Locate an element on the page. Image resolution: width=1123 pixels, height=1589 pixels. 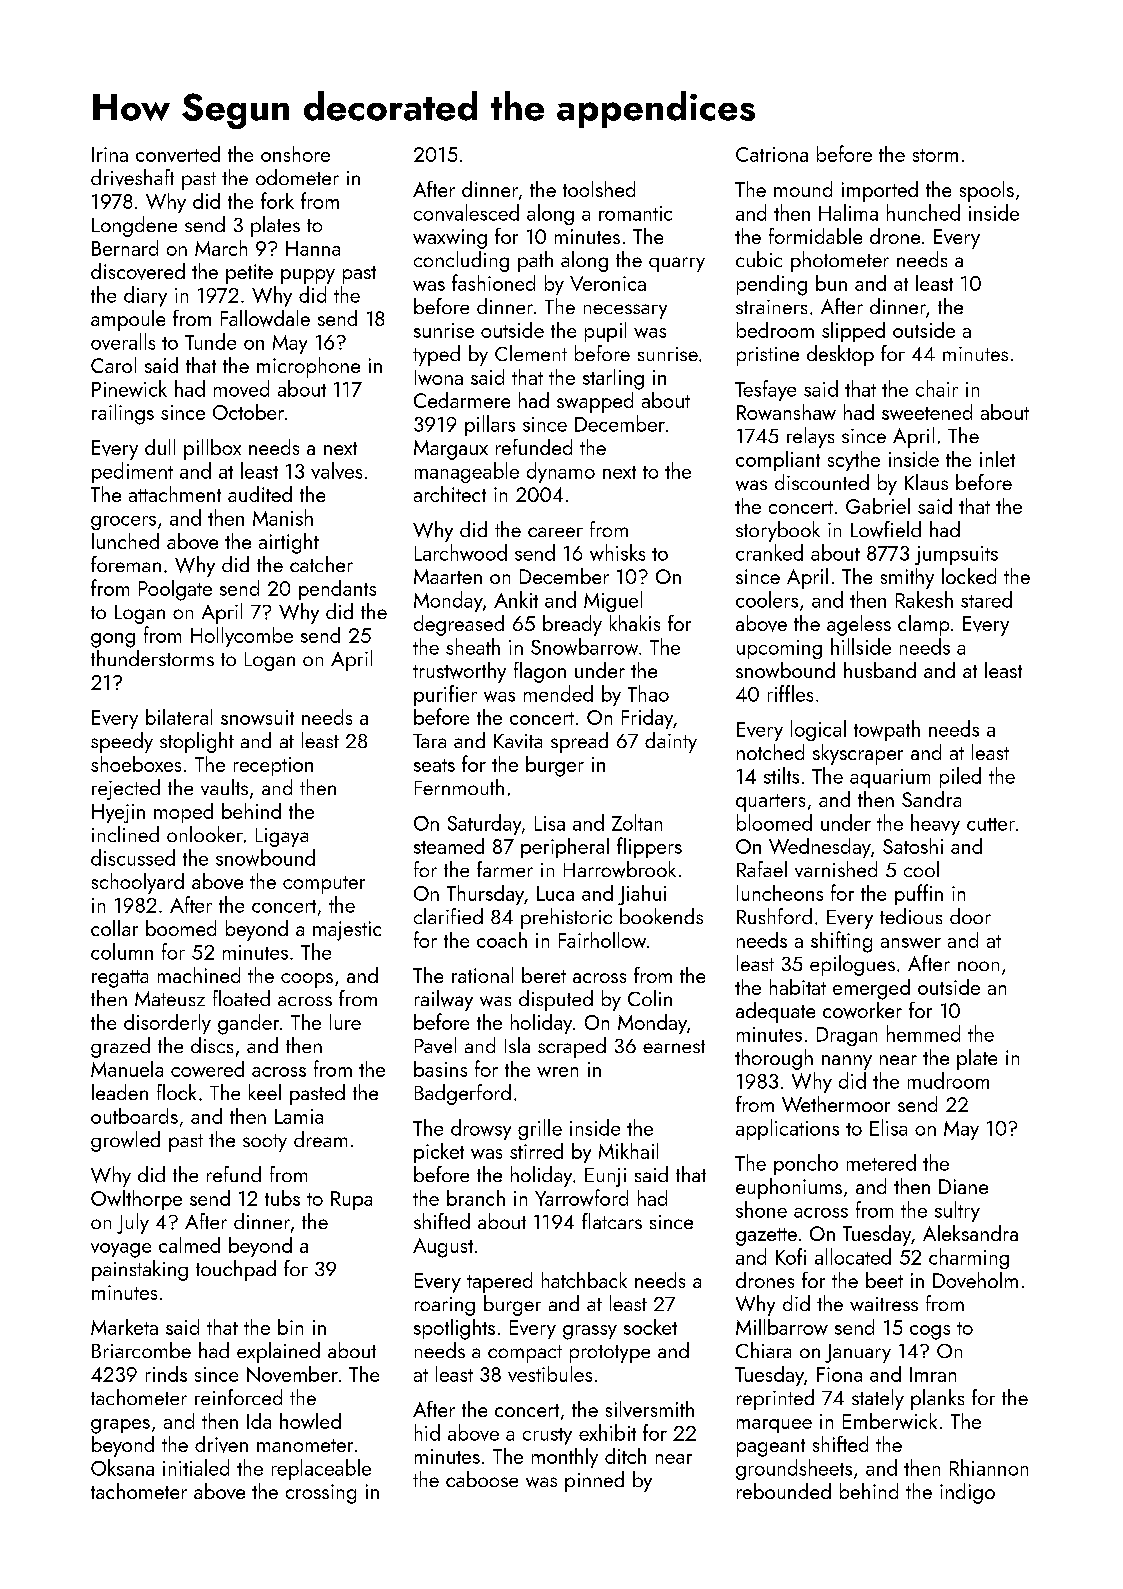
Harrowbrook is located at coordinates (620, 869).
